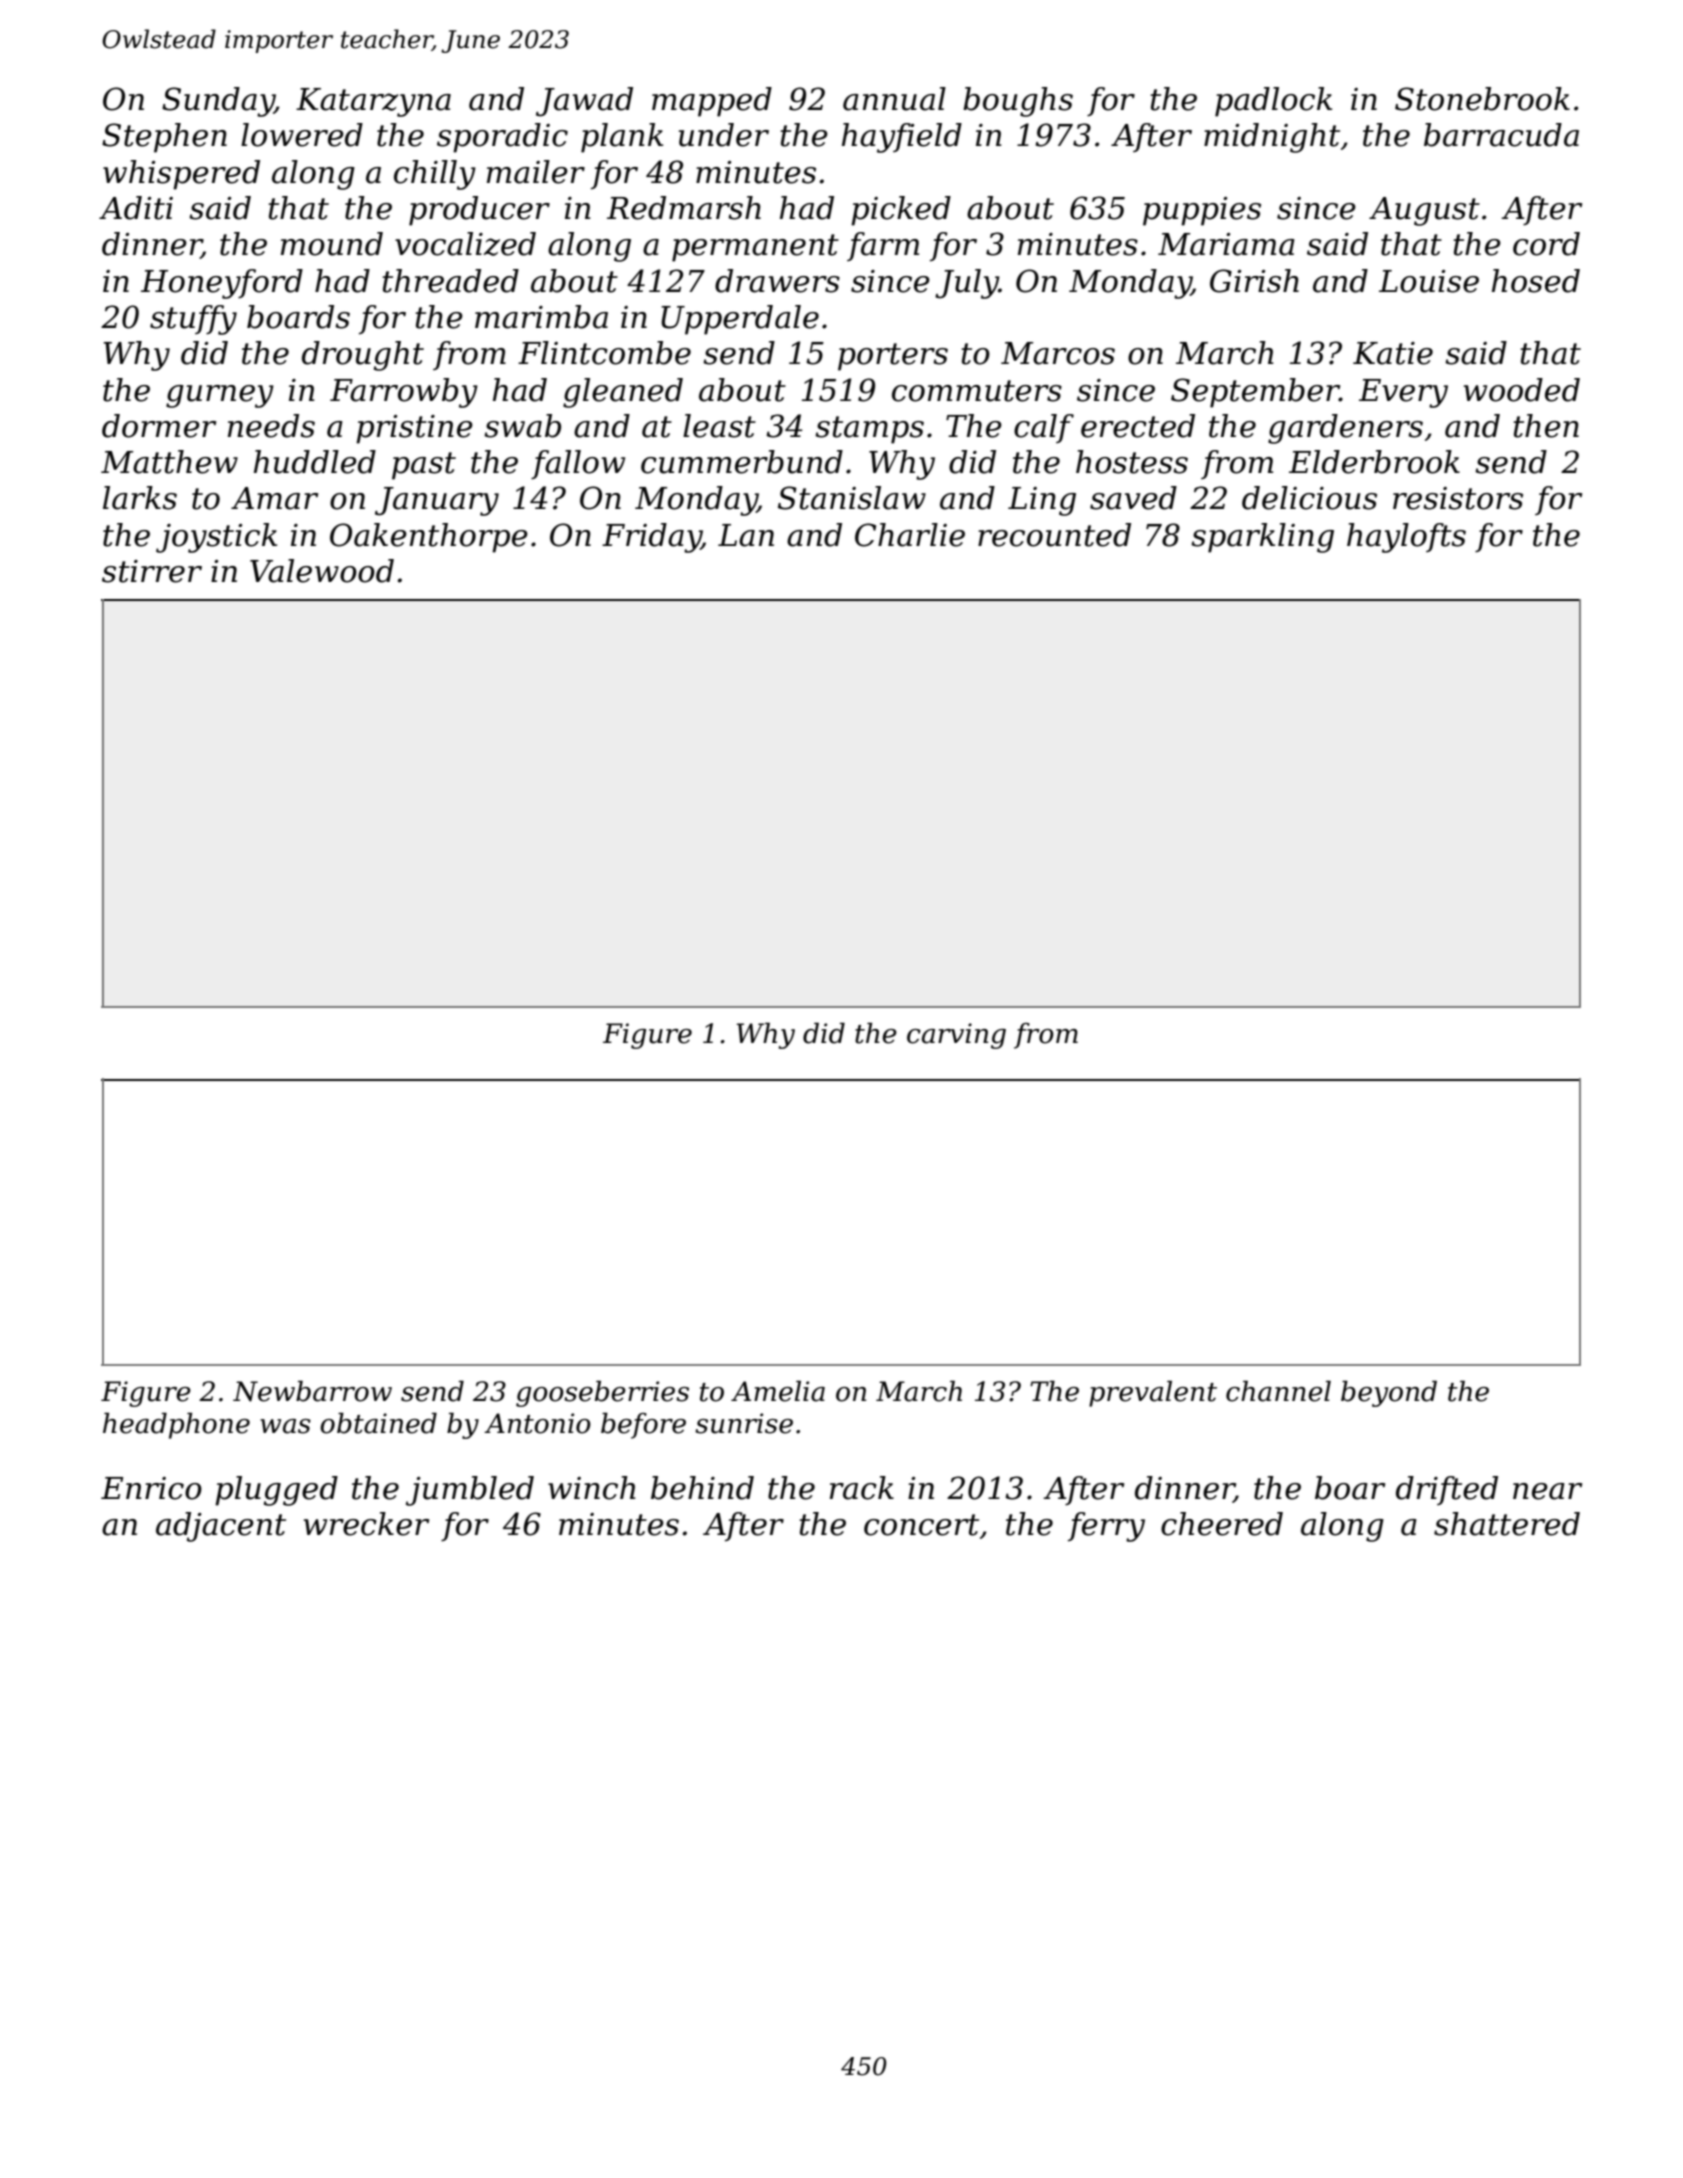 The height and width of the image is (2178, 1683). Describe the element at coordinates (1054, 535) in the image. I see `recounted` at that location.
